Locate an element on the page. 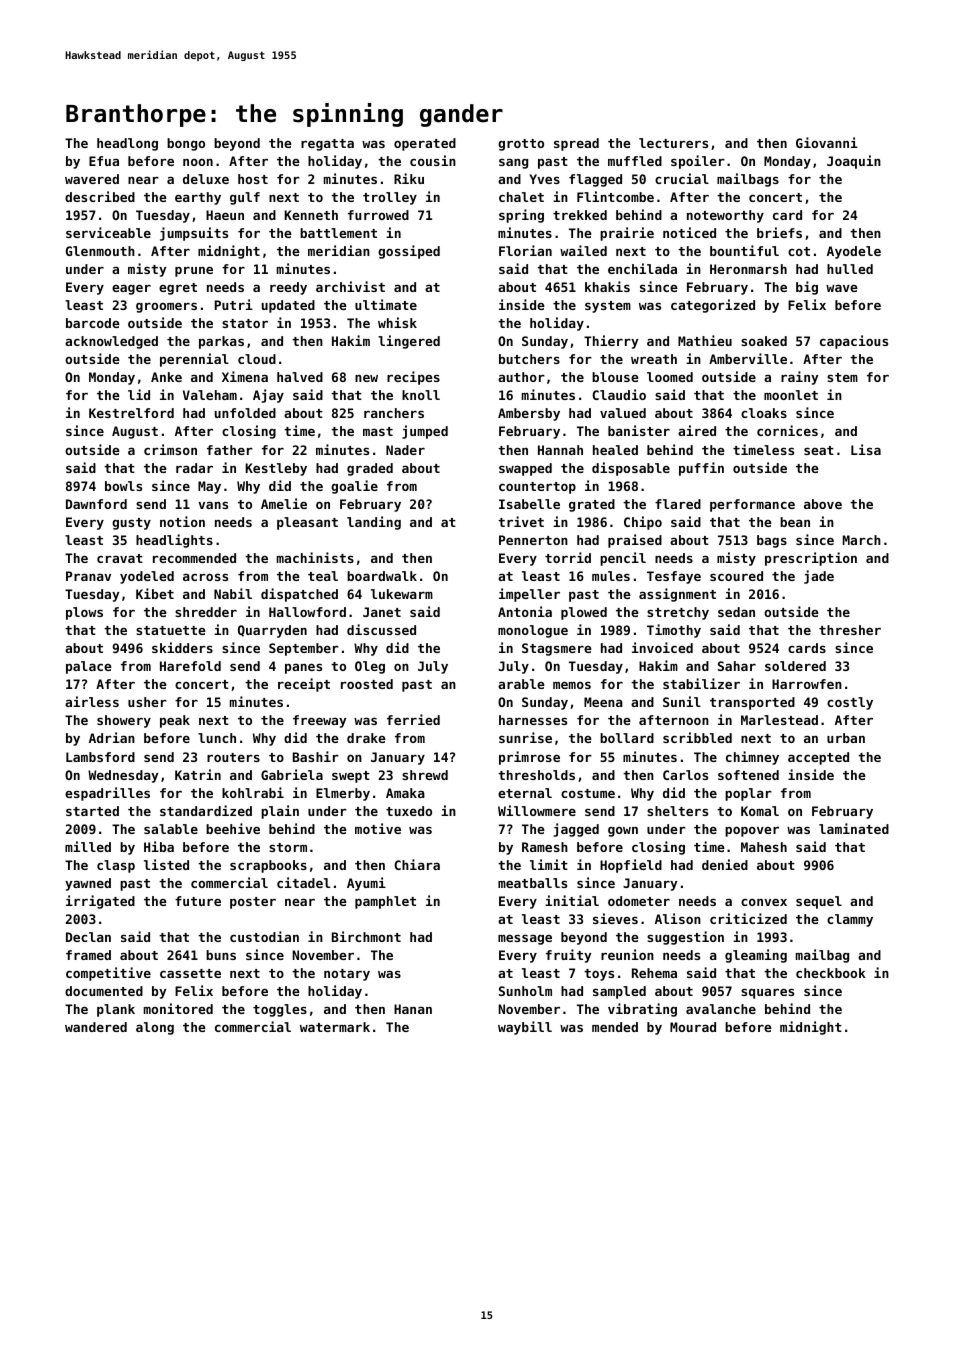 The height and width of the page is (1364, 961). briefs is located at coordinates (779, 232).
